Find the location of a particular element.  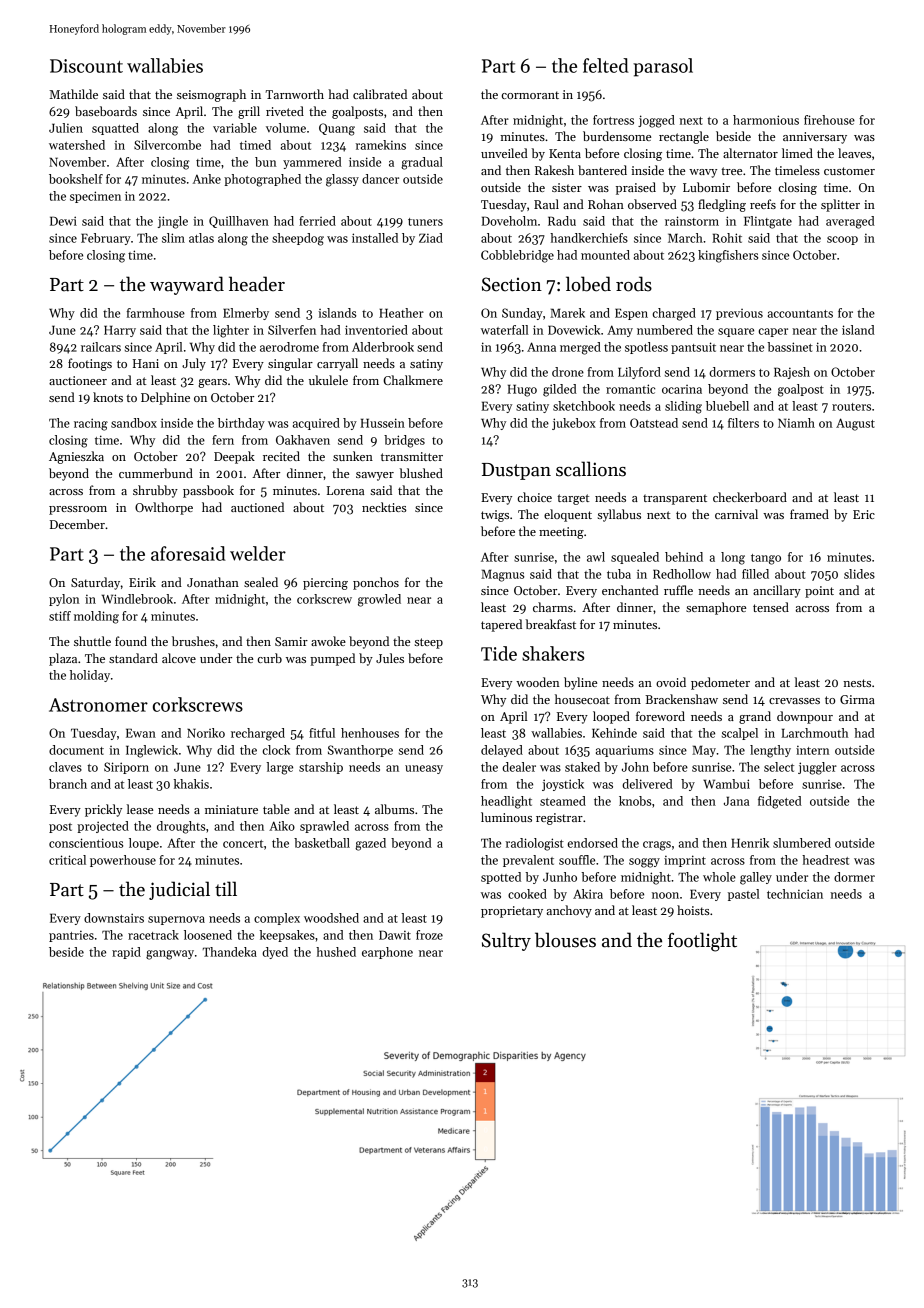

gangway is located at coordinates (170, 955).
